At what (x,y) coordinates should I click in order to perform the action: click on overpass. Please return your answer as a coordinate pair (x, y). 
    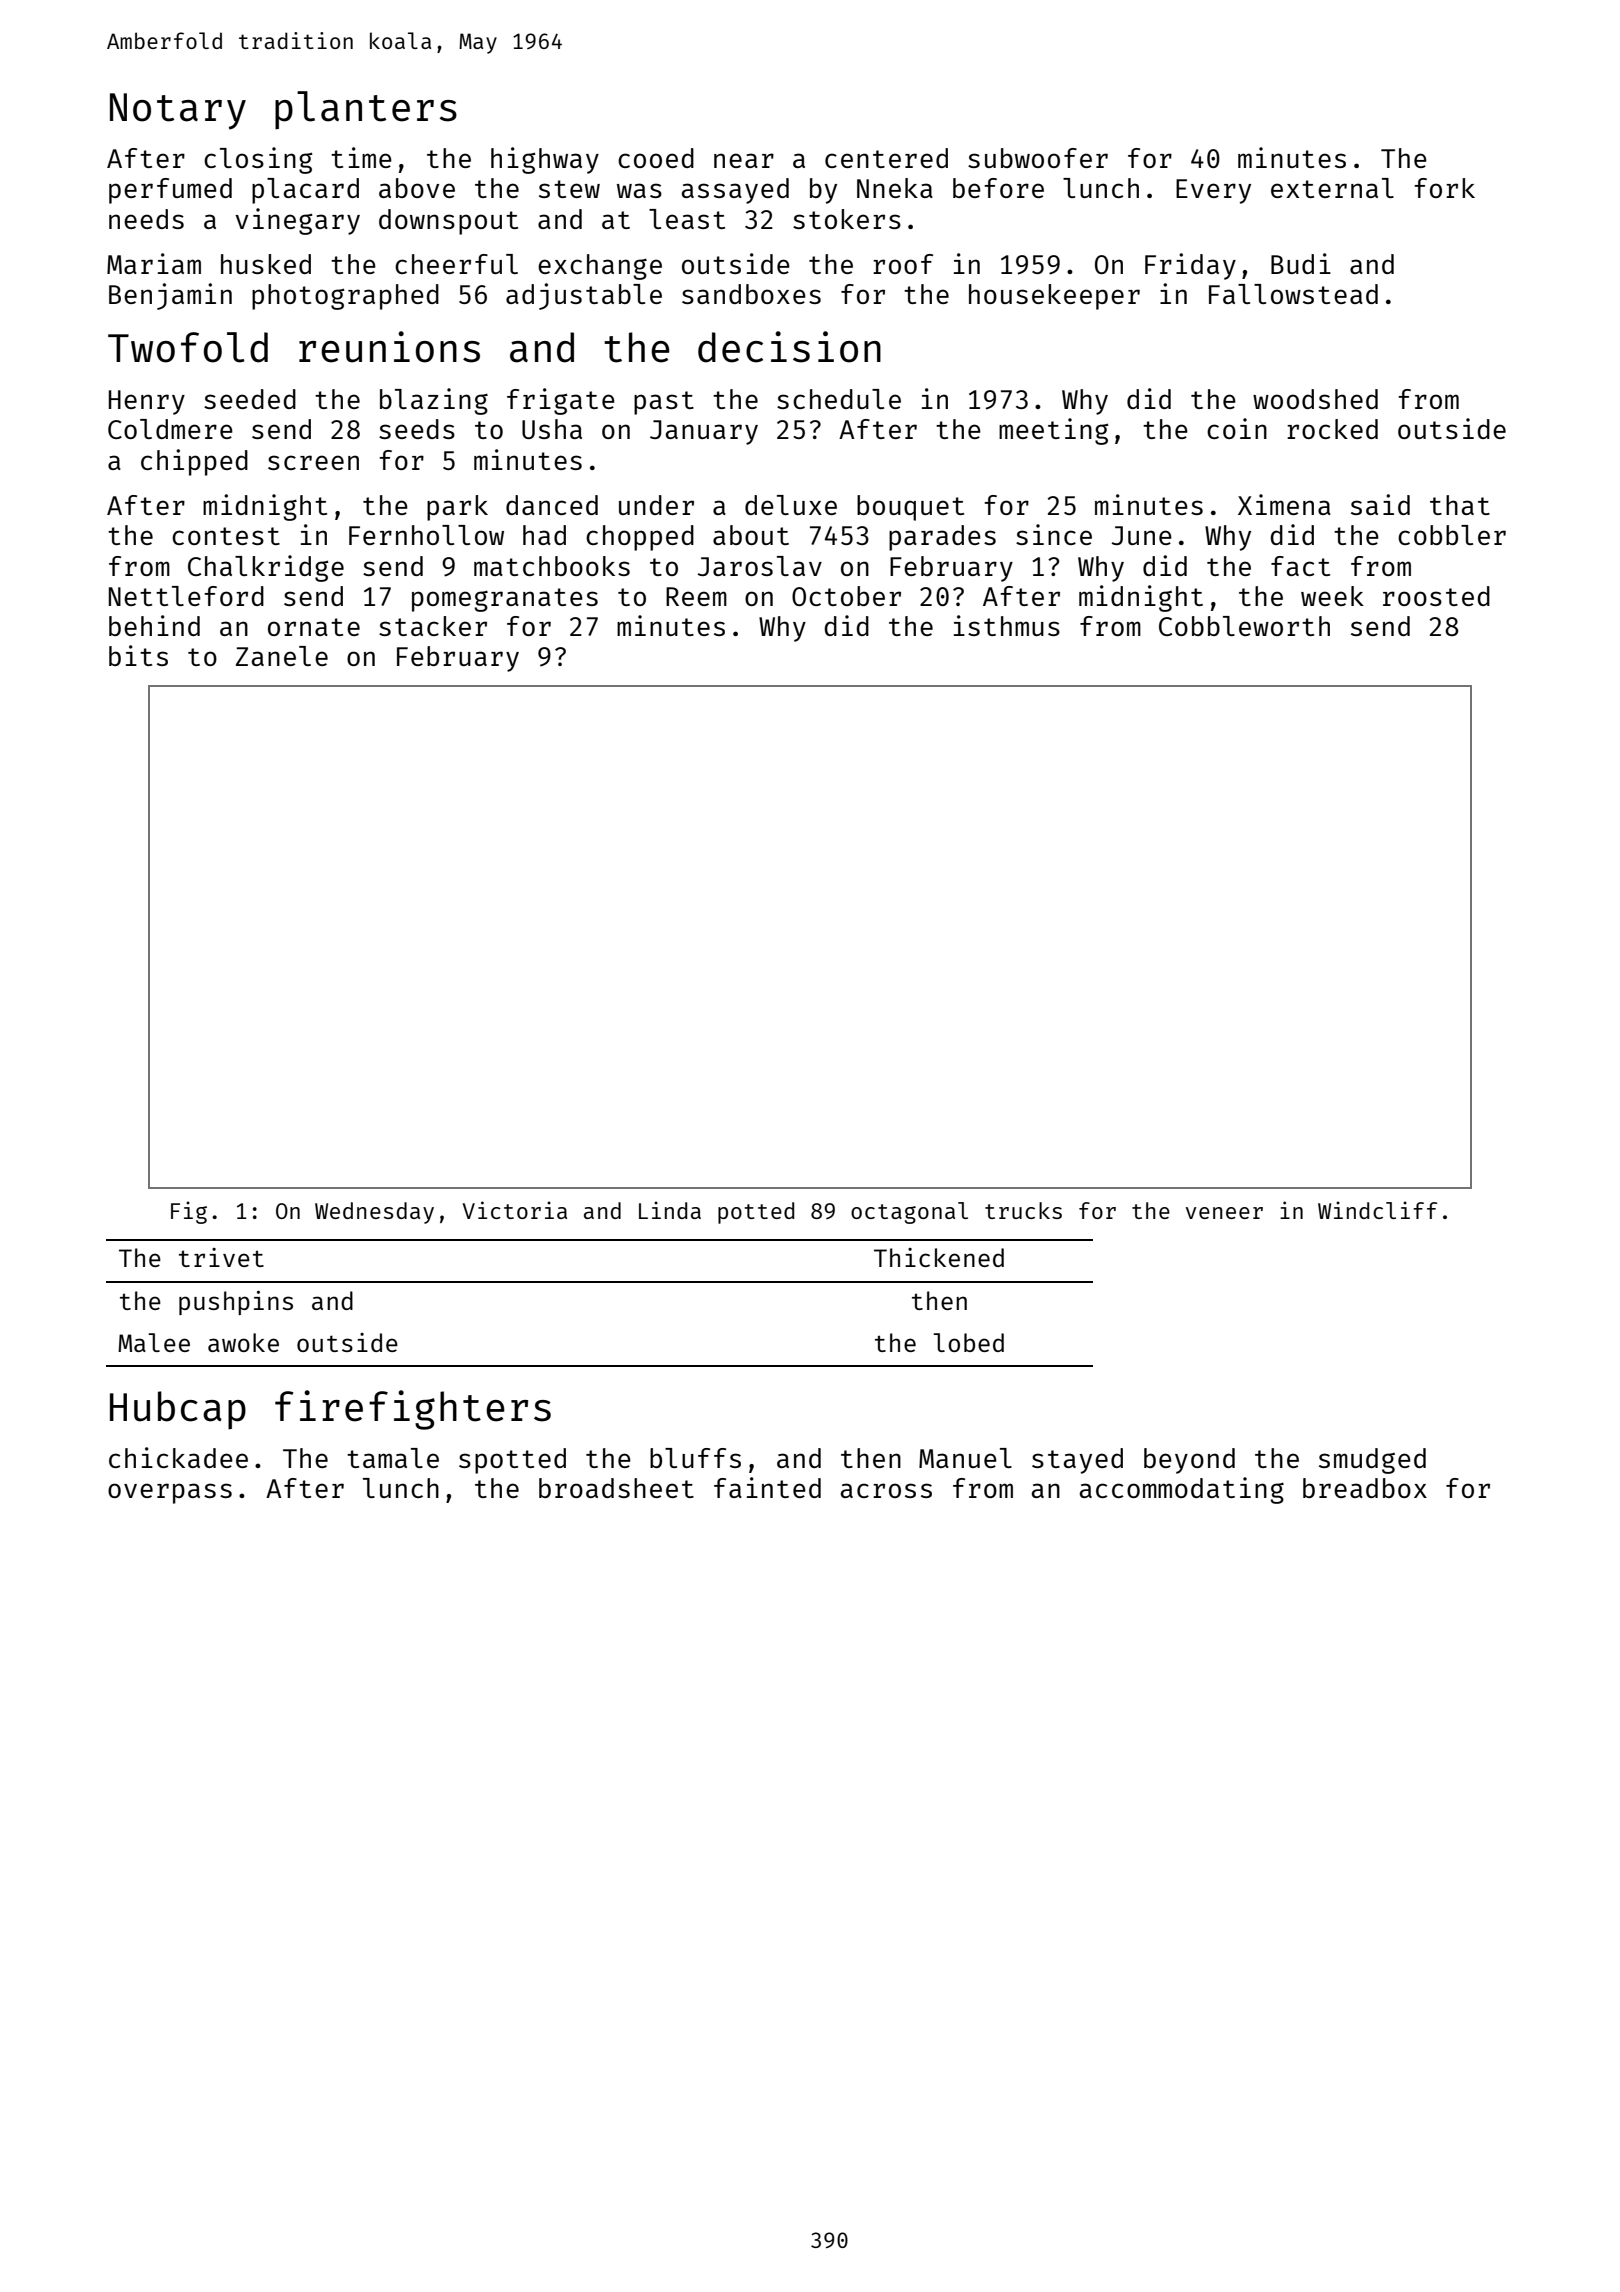
    Looking at the image, I should click on (170, 1493).
